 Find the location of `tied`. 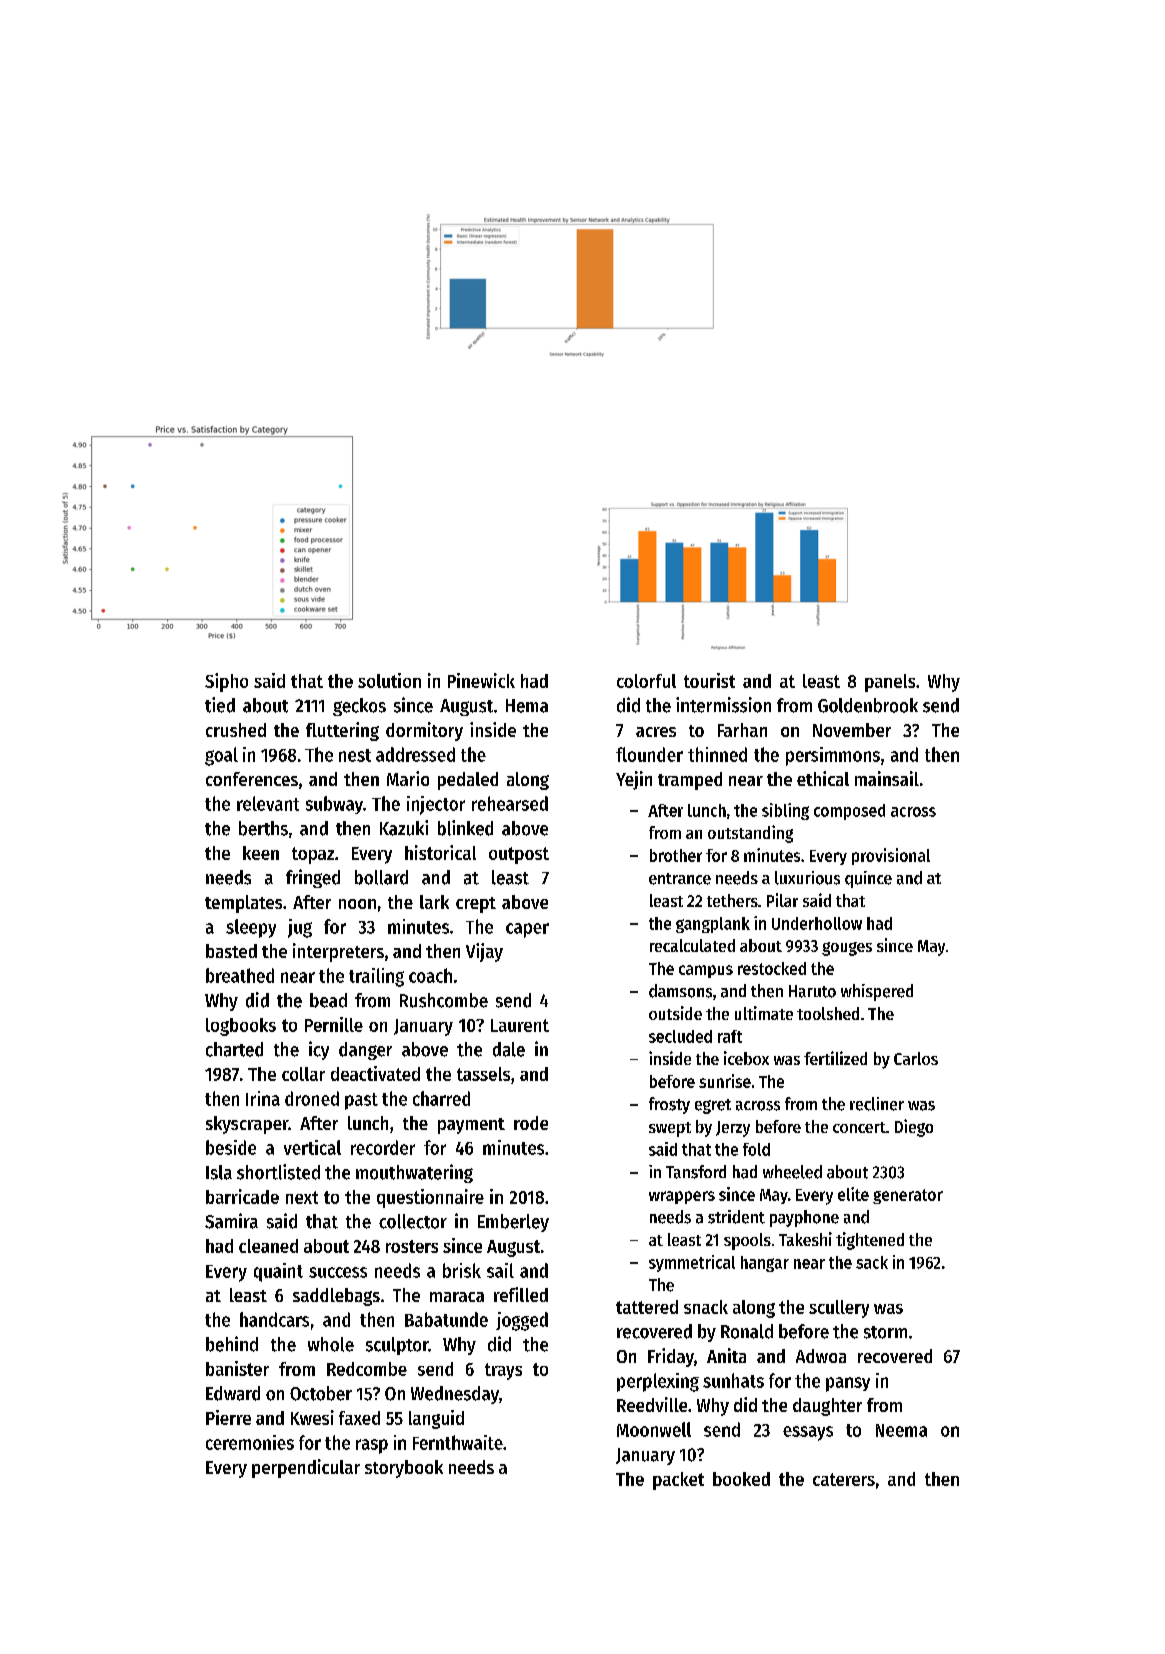

tied is located at coordinates (220, 705).
